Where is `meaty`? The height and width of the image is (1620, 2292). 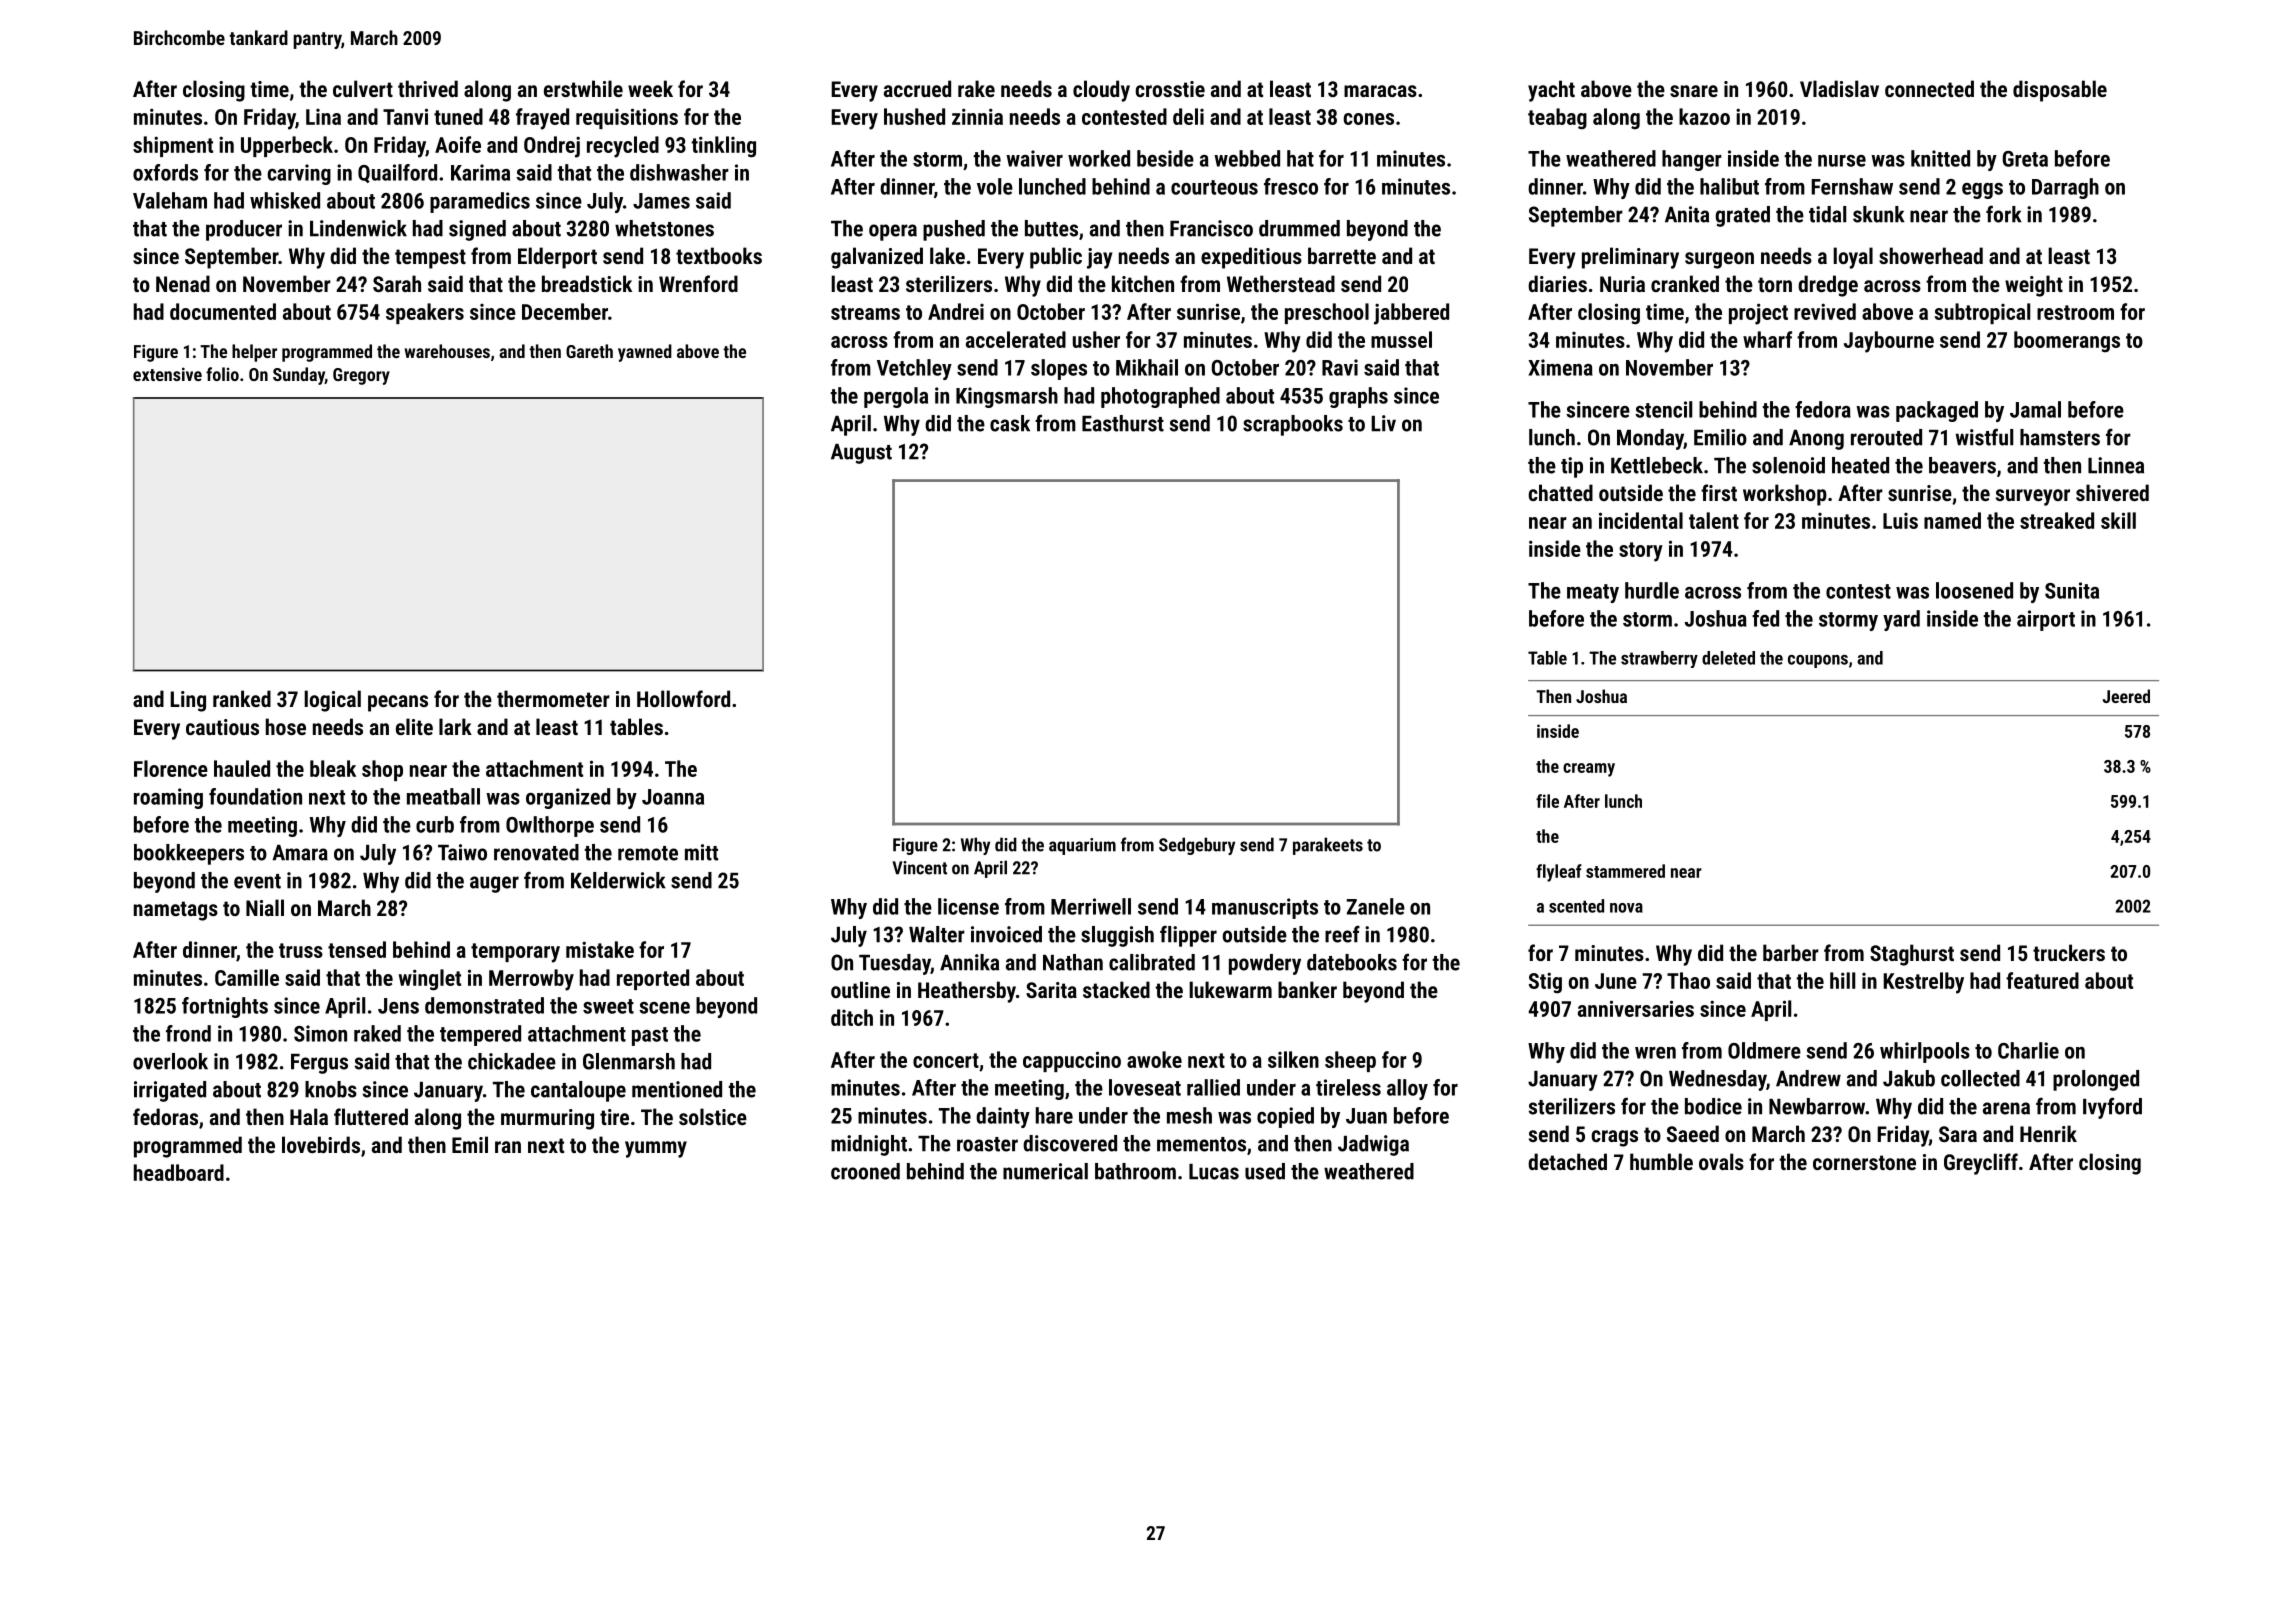
meaty is located at coordinates (1593, 593).
